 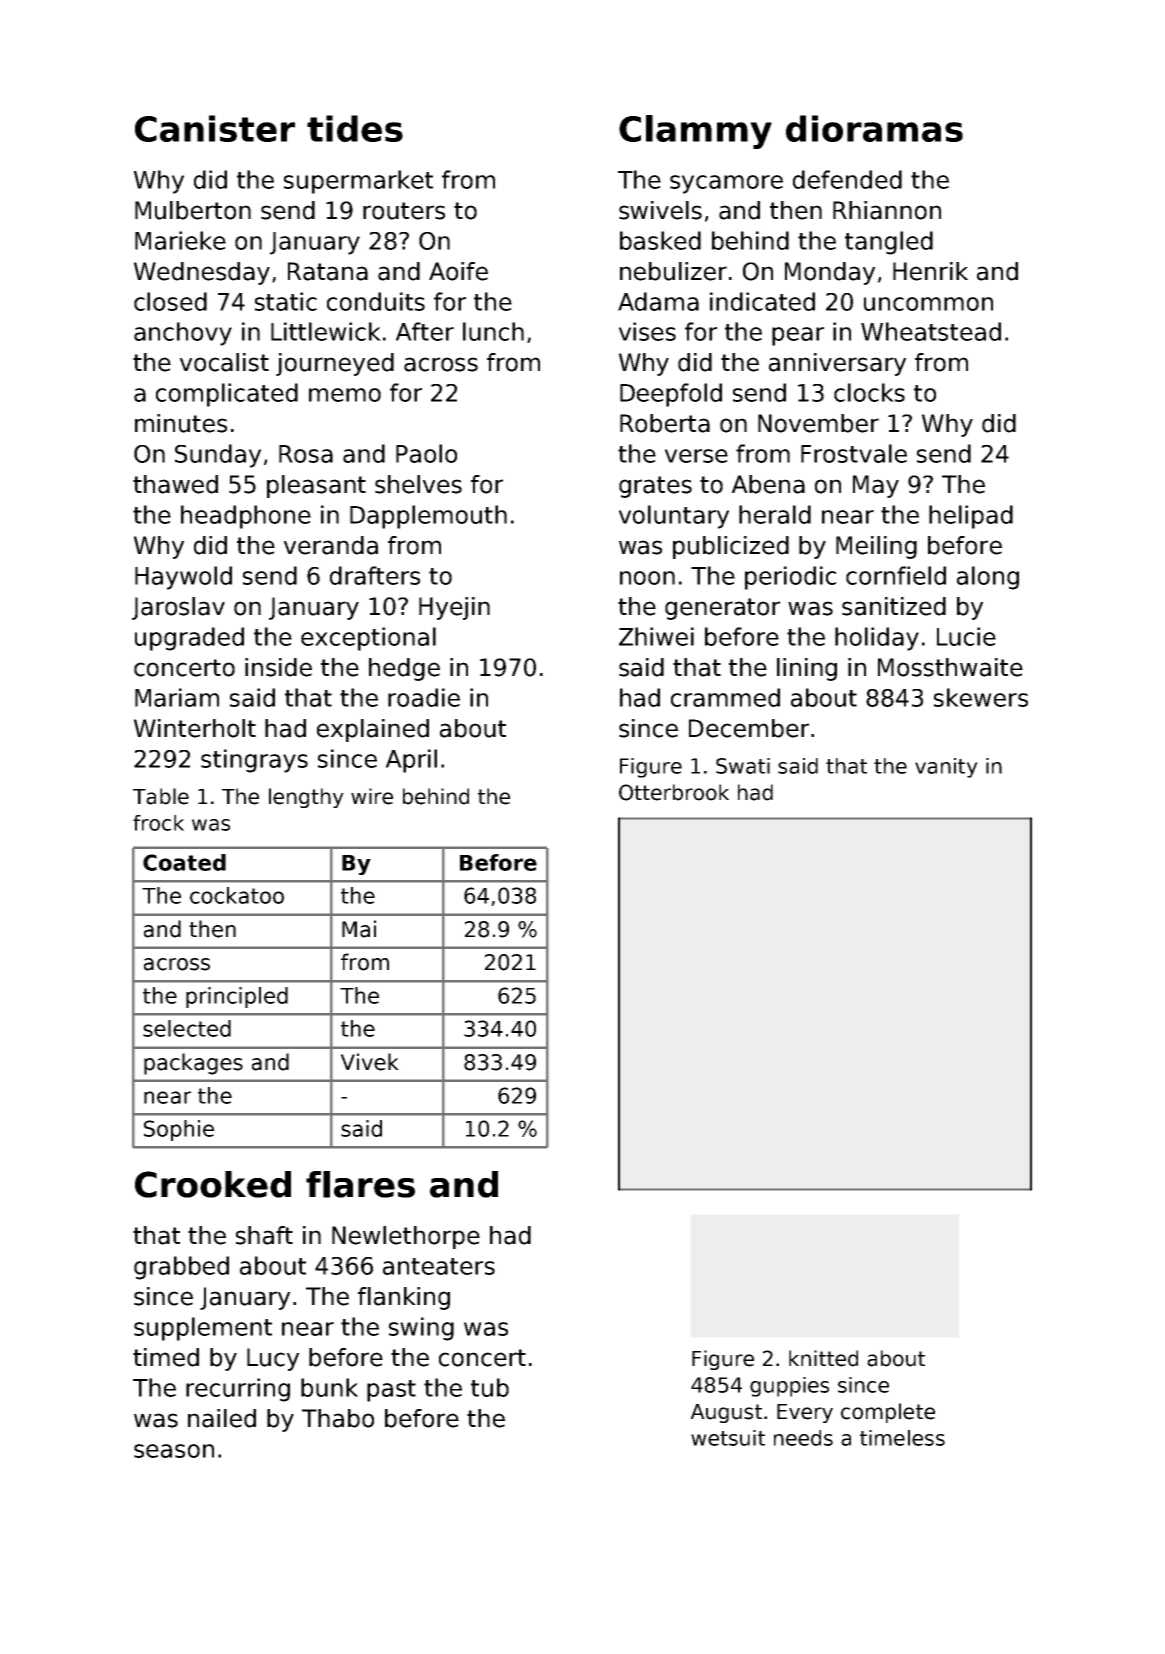 What do you see at coordinates (695, 132) in the screenshot?
I see `Clammy` at bounding box center [695, 132].
